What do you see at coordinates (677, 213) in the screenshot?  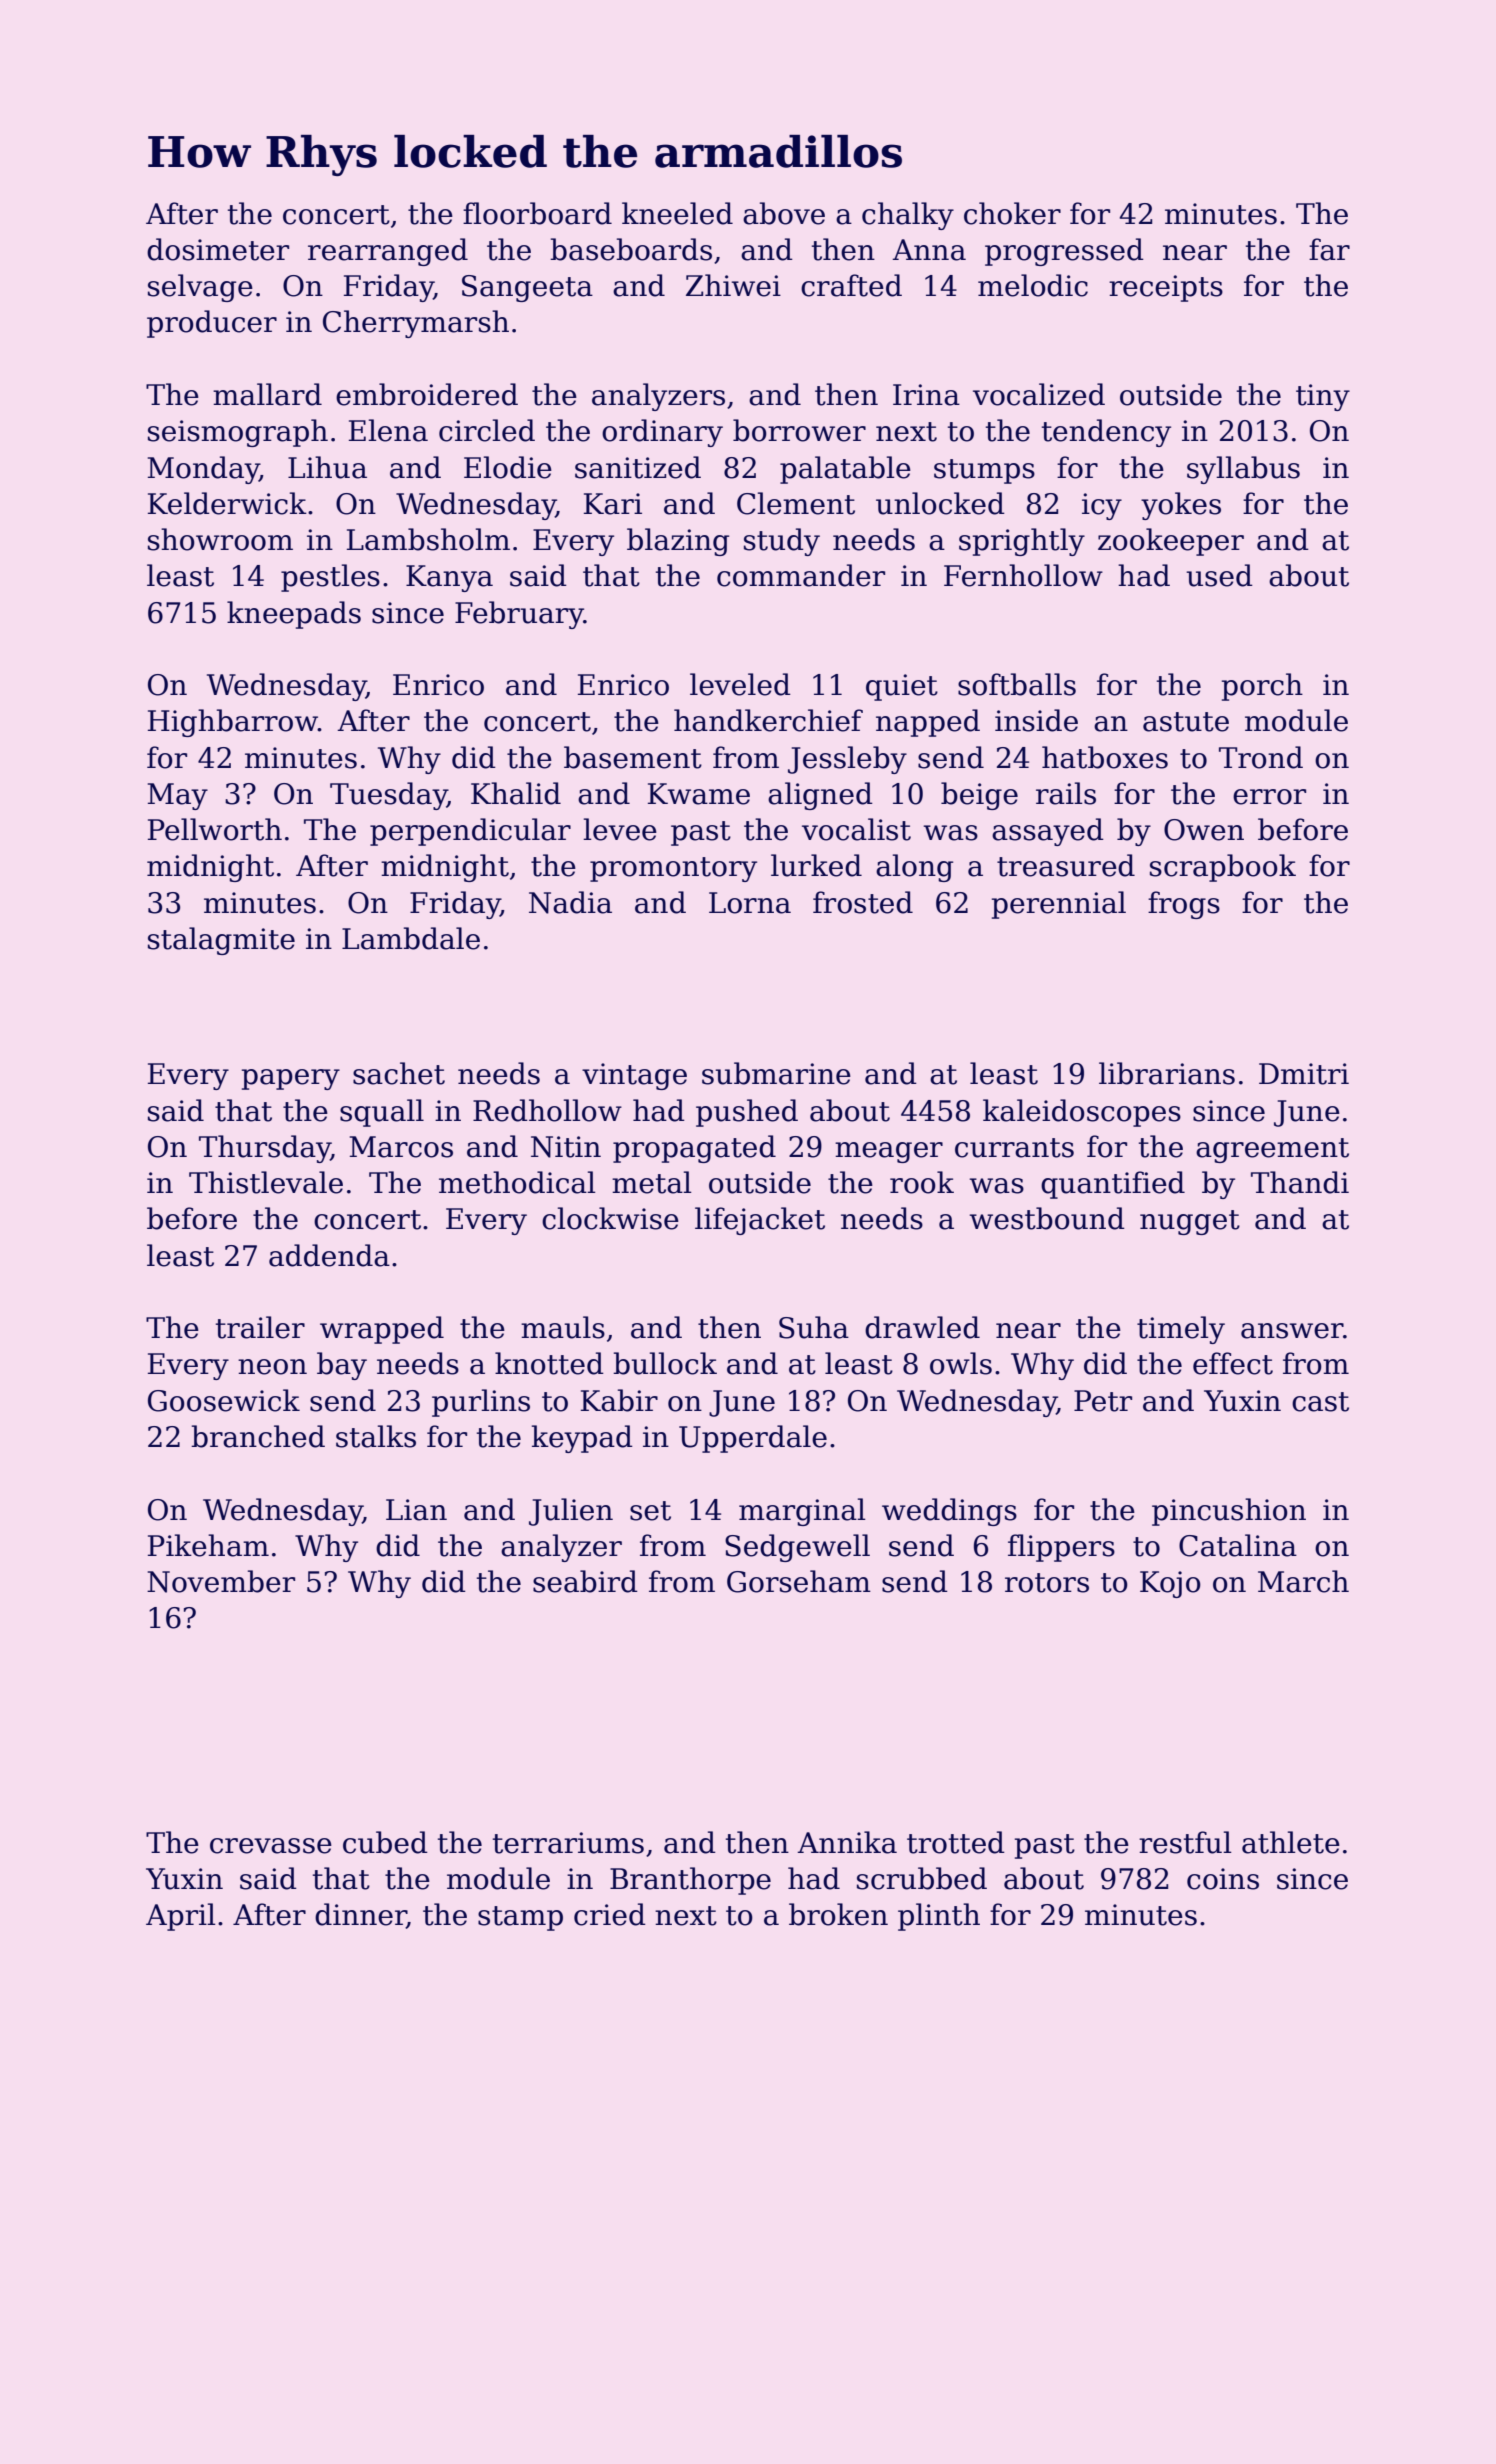 I see `kneeled` at bounding box center [677, 213].
